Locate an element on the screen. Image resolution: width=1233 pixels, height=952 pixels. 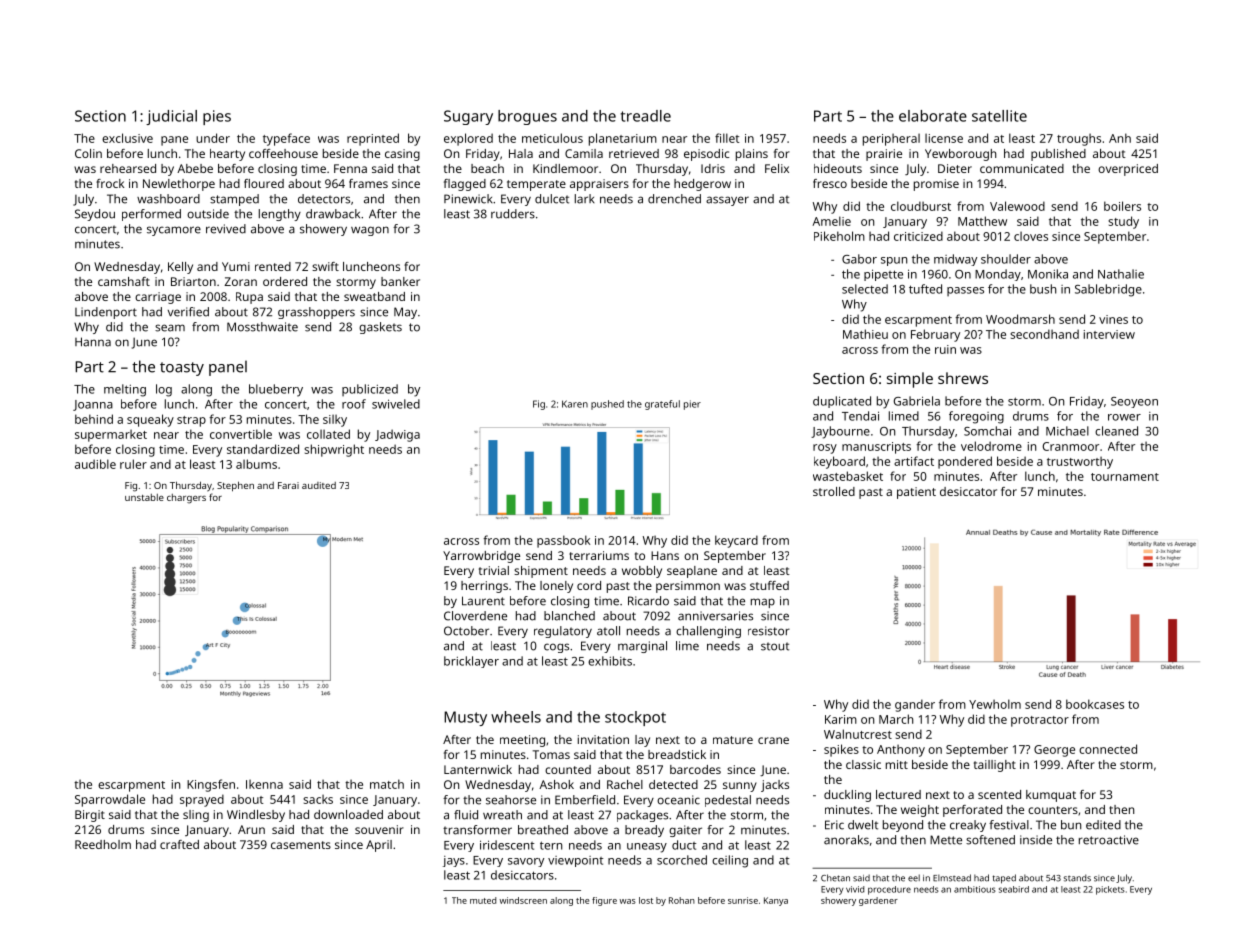
foregoing is located at coordinates (976, 417).
